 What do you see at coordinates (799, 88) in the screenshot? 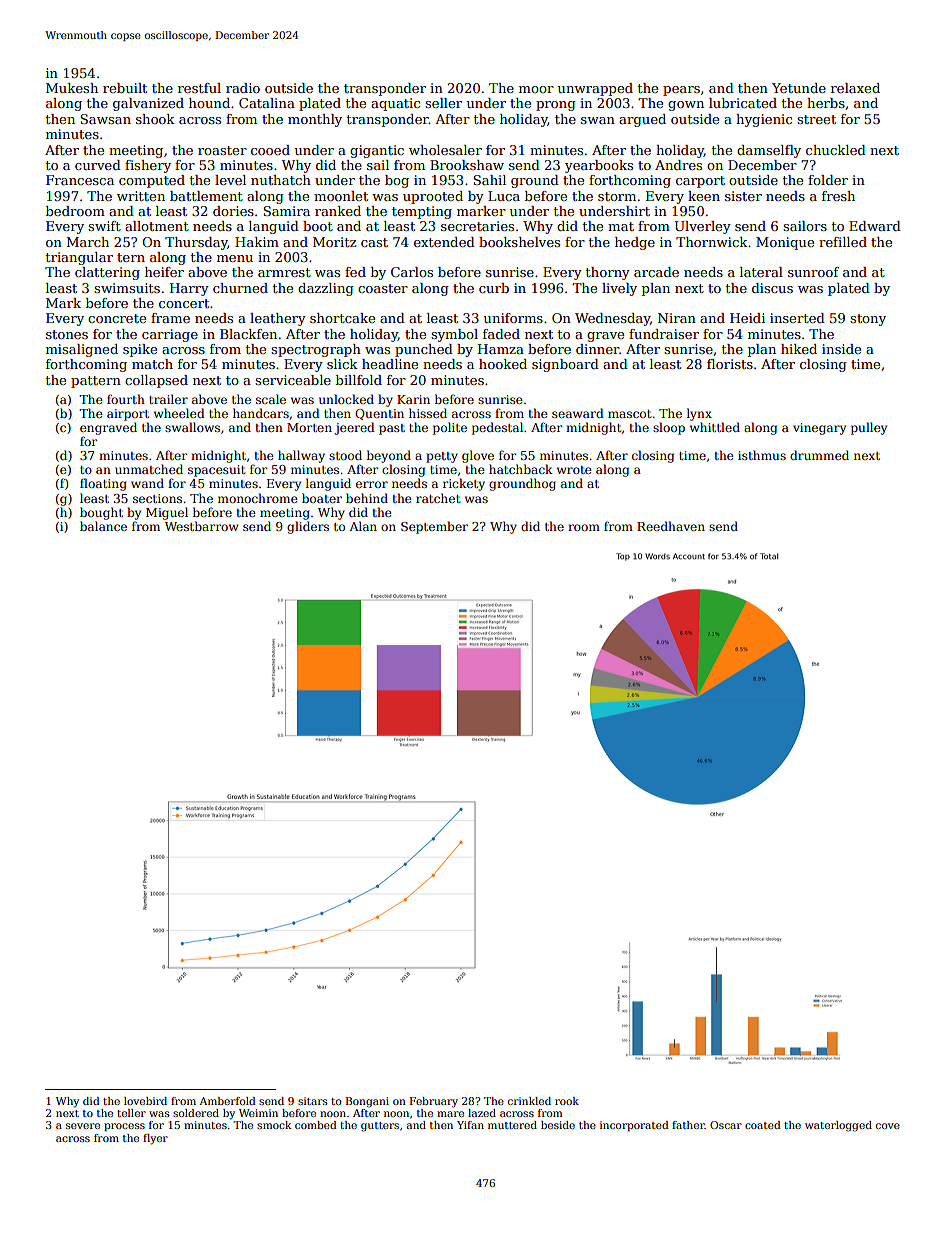
I see `Yetunde` at bounding box center [799, 88].
